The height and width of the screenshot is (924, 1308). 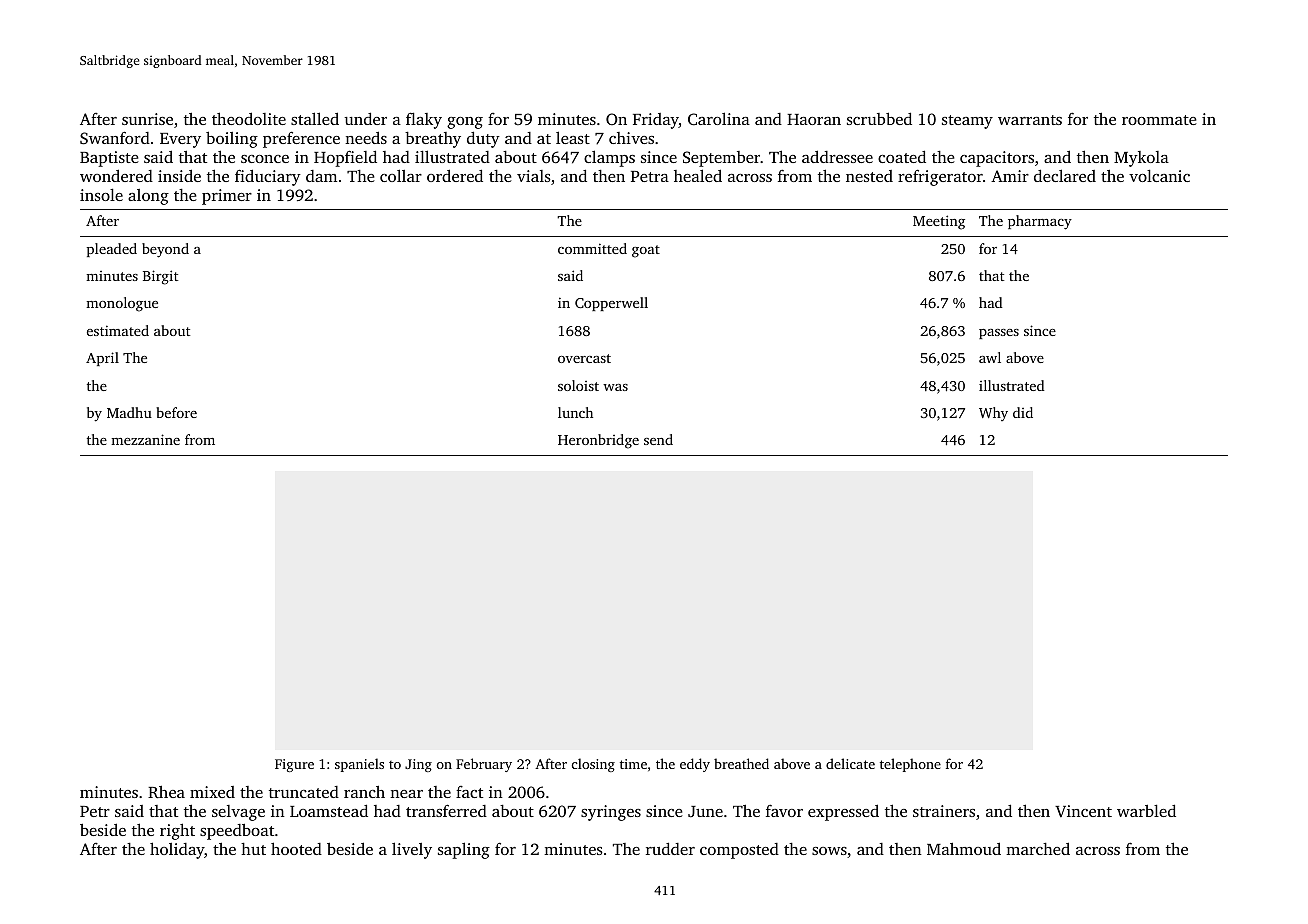 I want to click on overcast, so click(x=584, y=358).
